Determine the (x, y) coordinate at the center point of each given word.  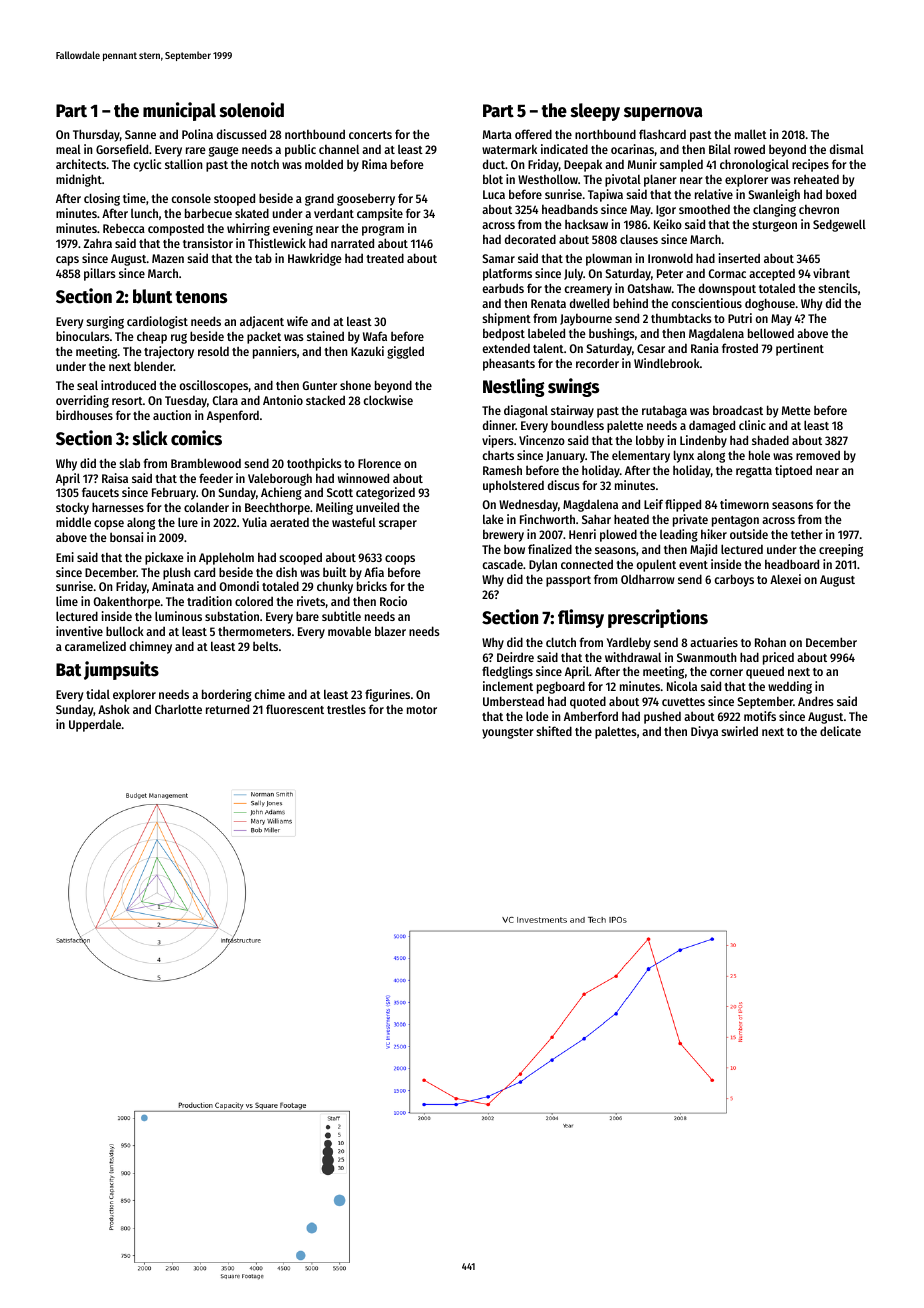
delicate (840, 731)
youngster (508, 733)
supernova (663, 114)
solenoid (251, 110)
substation (232, 616)
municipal (179, 111)
